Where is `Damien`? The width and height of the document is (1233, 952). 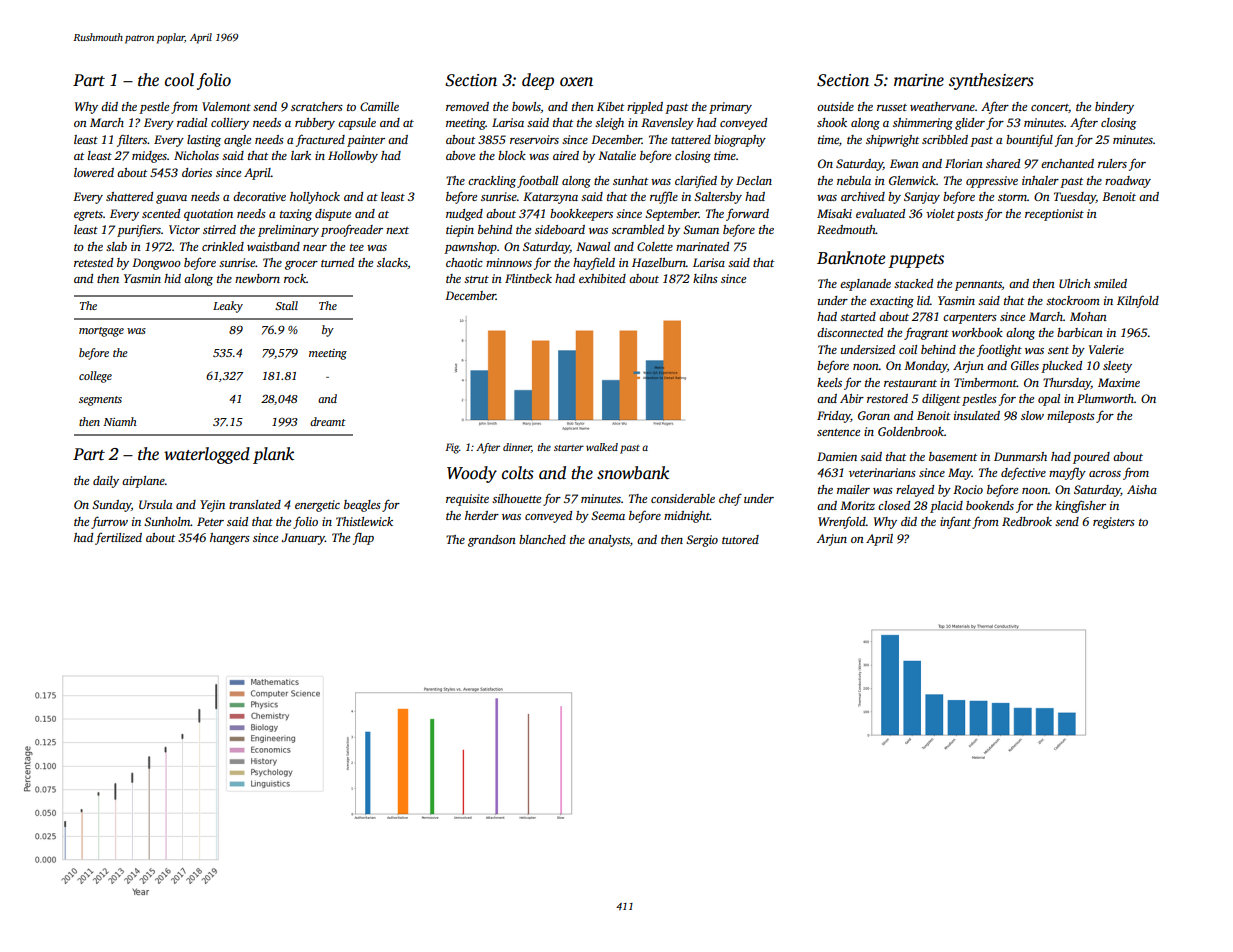 Damien is located at coordinates (837, 456).
